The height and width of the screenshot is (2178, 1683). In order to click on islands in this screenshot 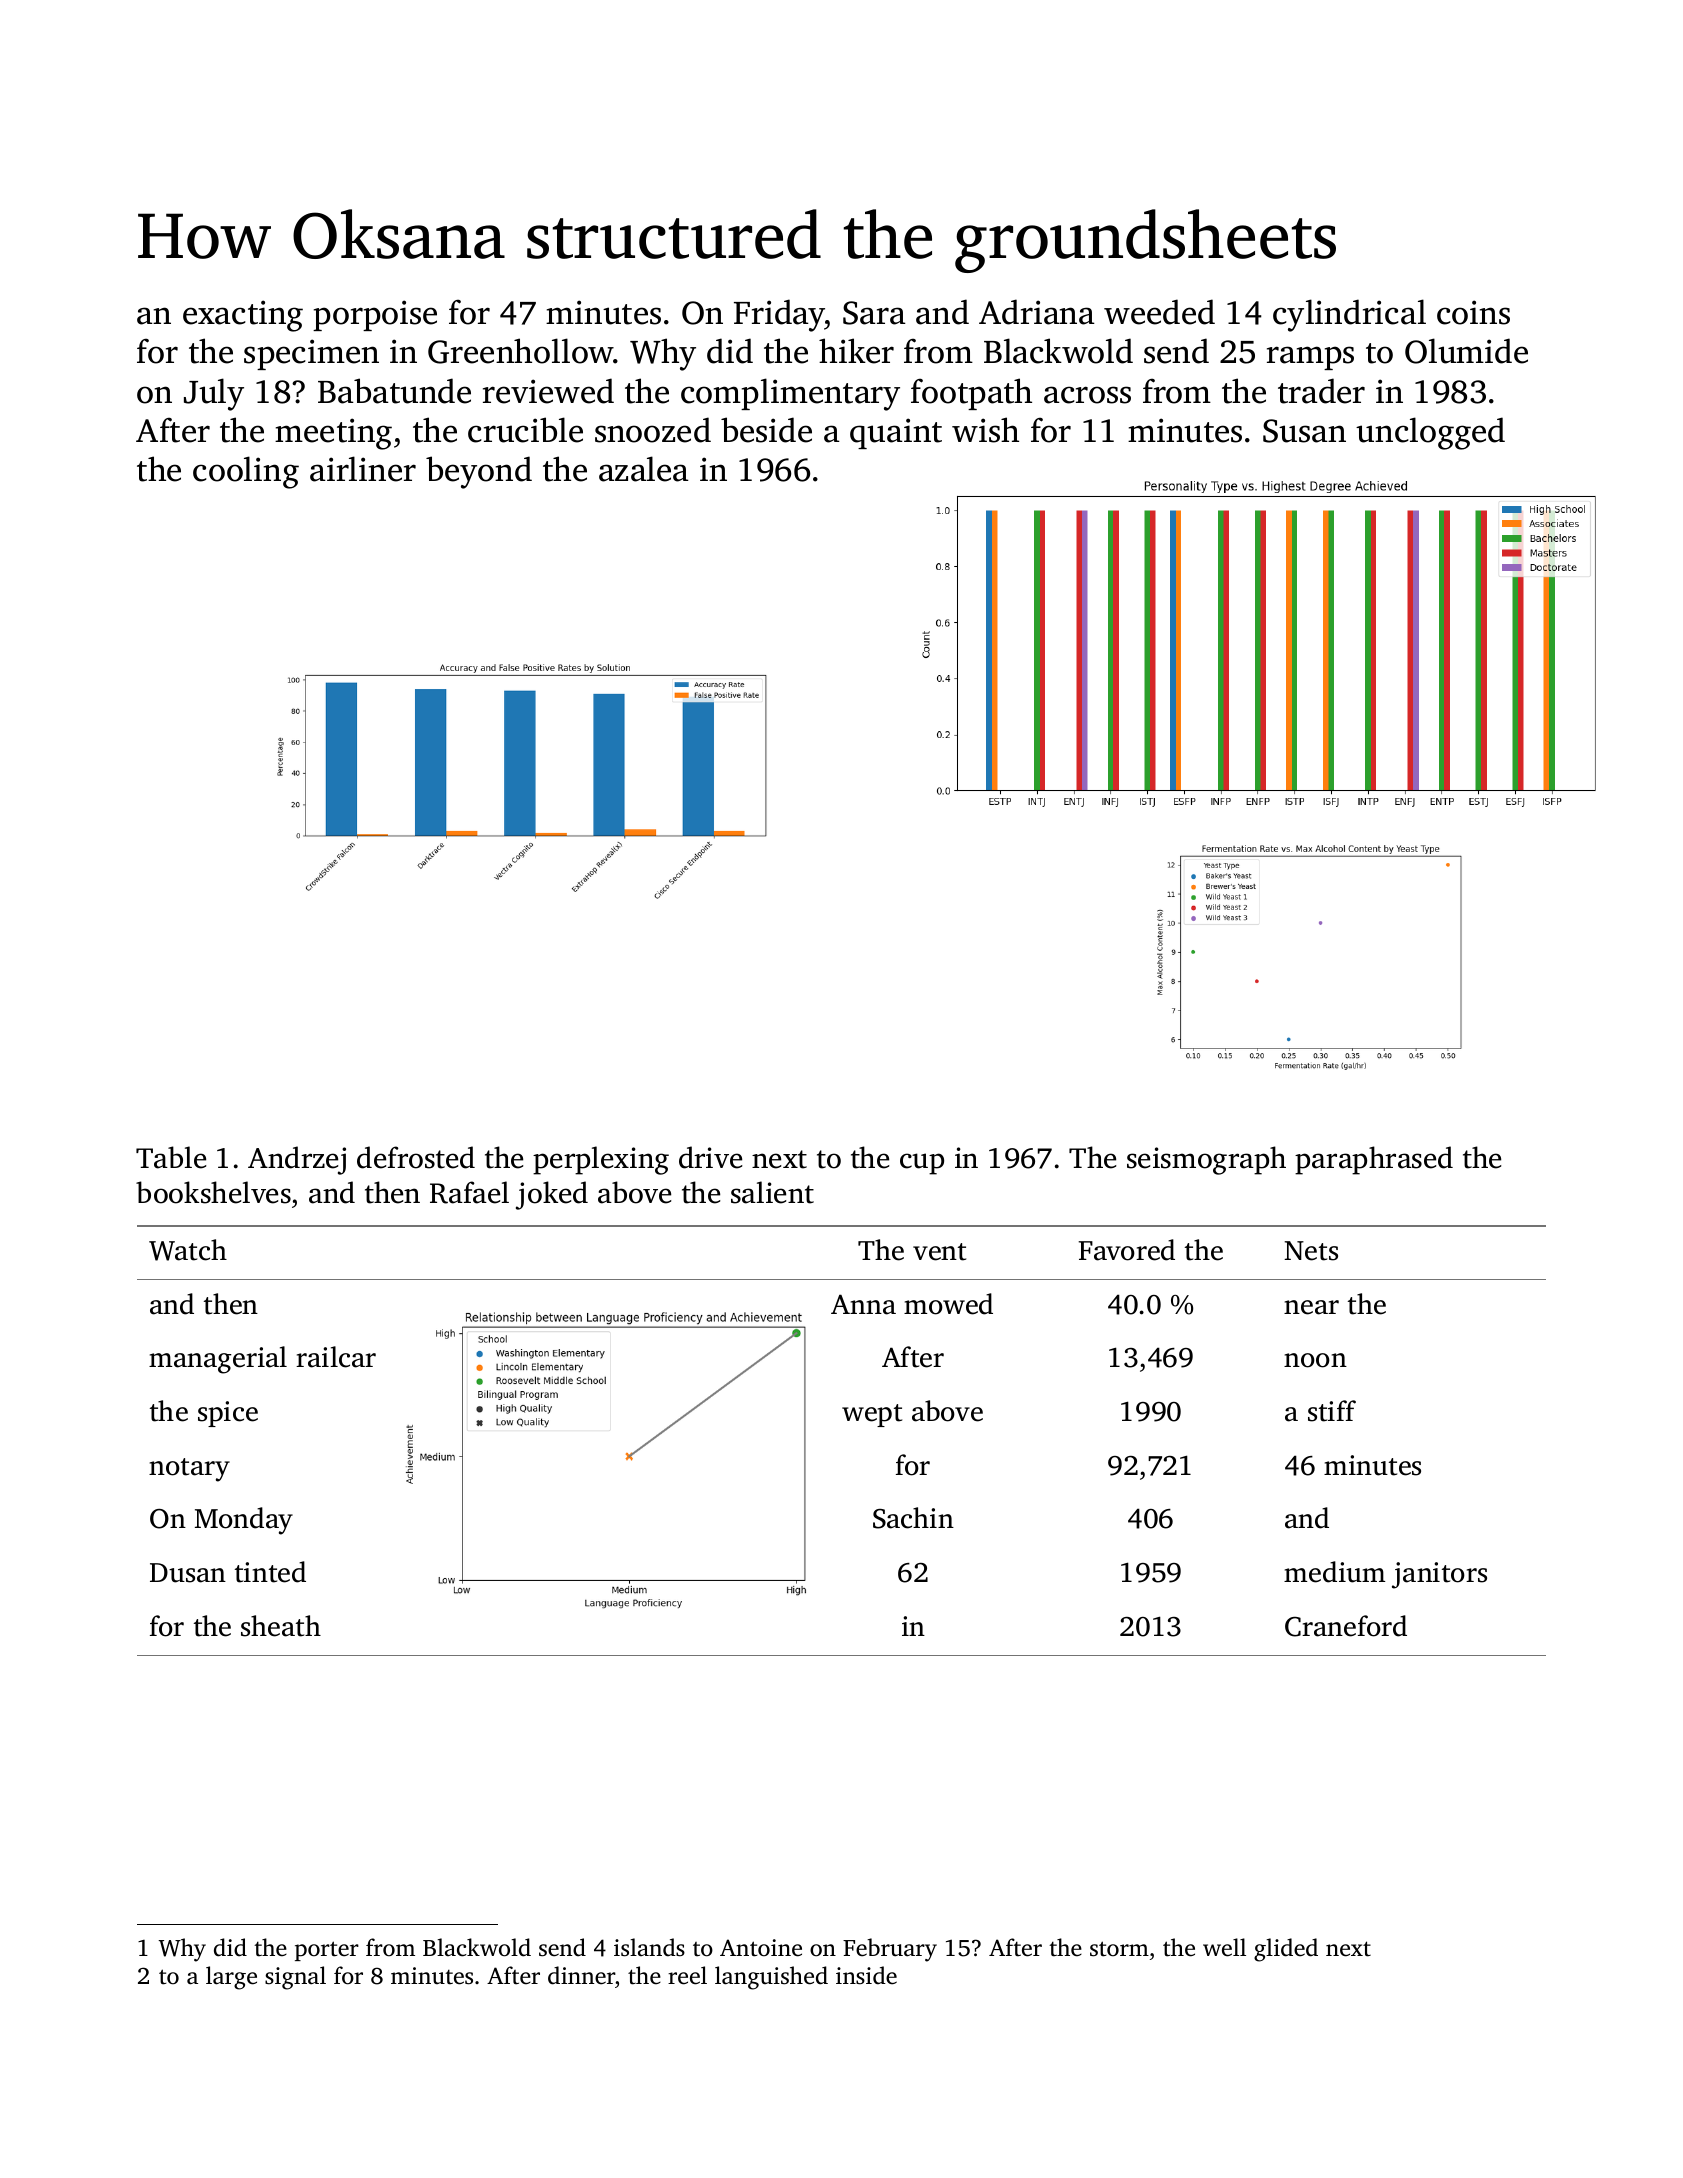, I will do `click(649, 1947)`.
